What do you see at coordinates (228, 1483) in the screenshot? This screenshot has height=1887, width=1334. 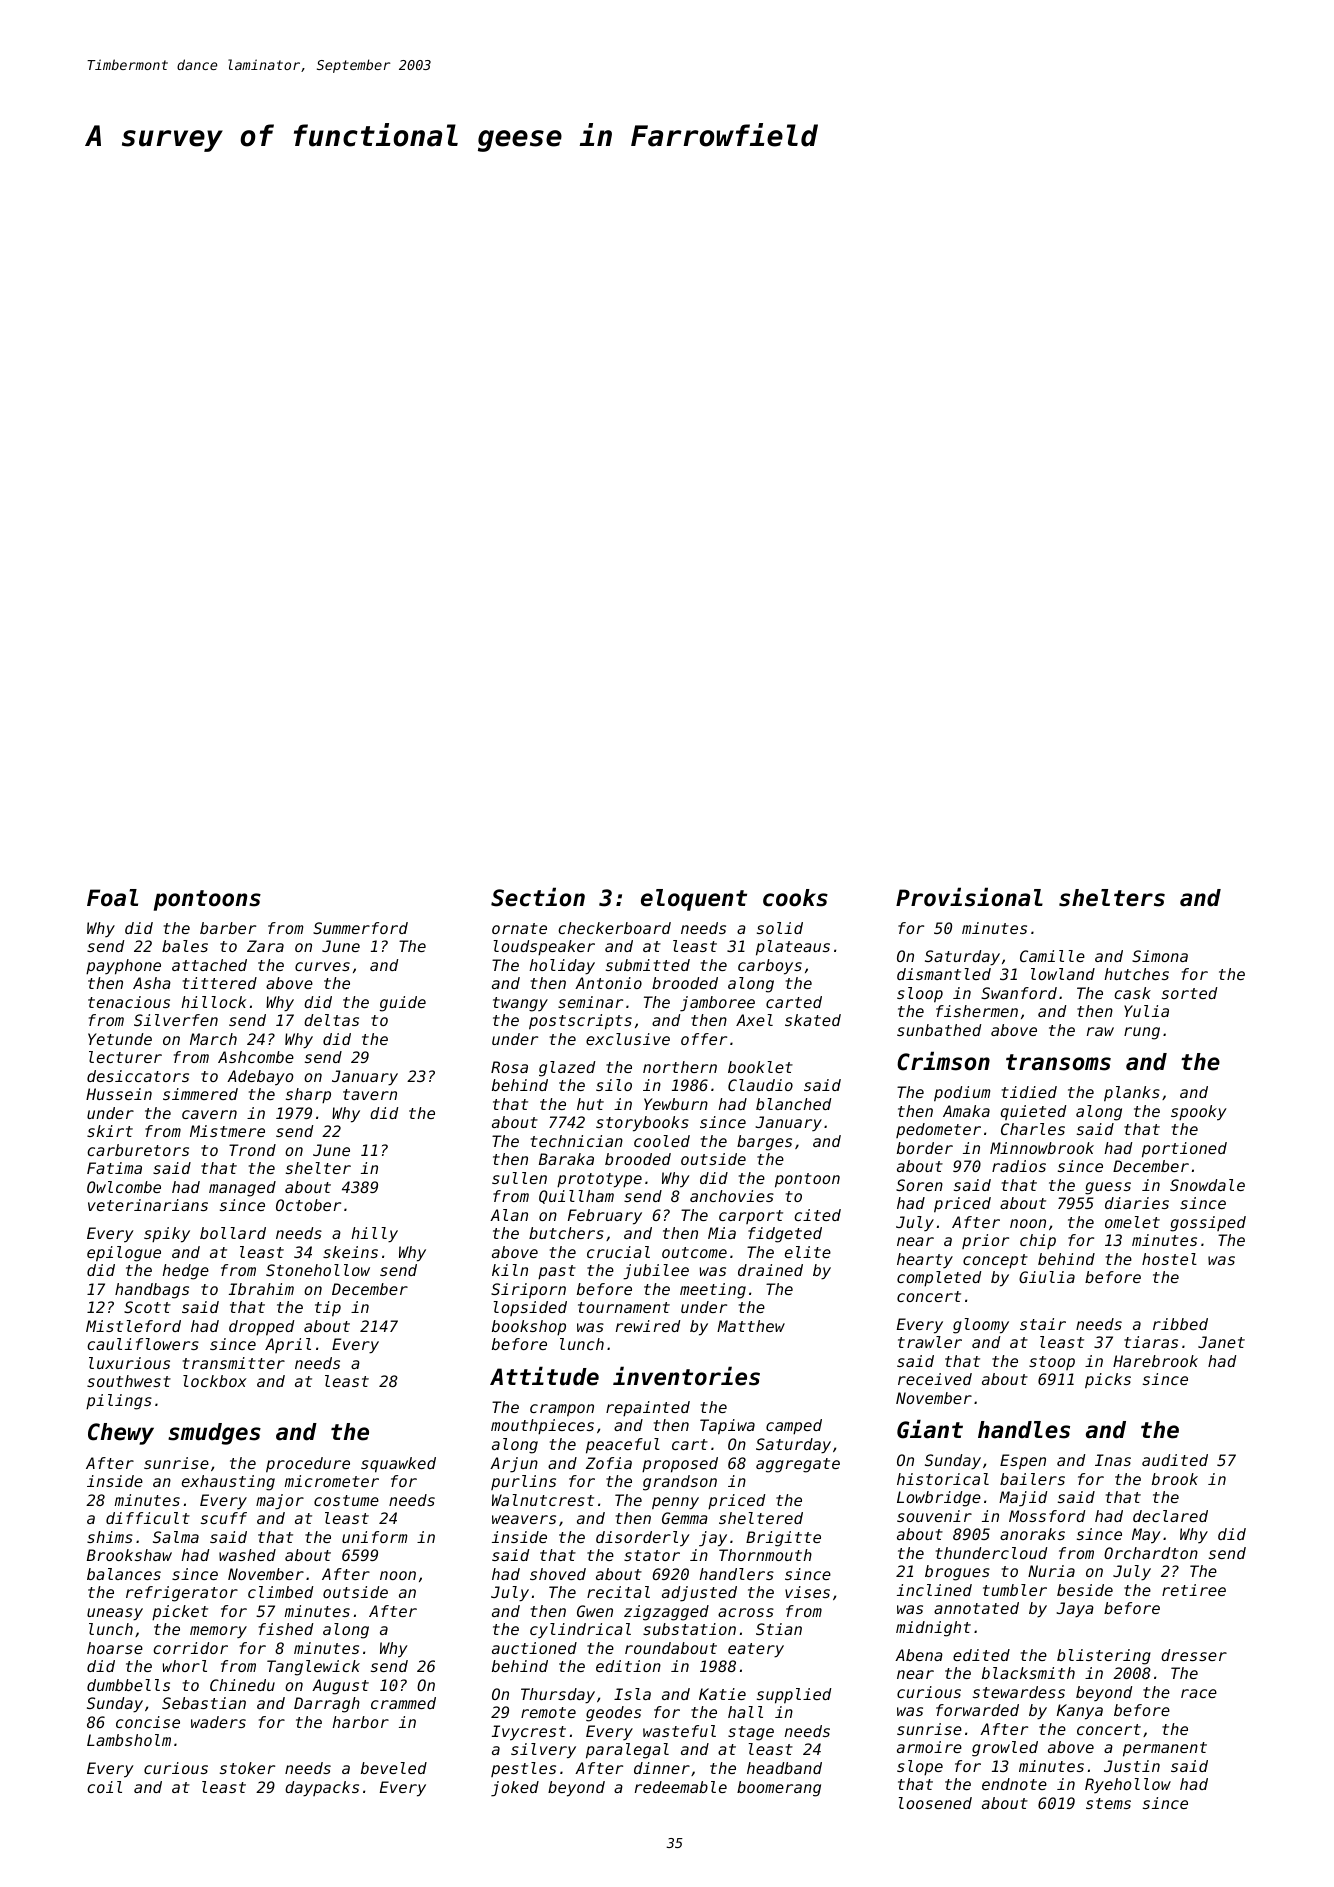 I see `exhausting` at bounding box center [228, 1483].
